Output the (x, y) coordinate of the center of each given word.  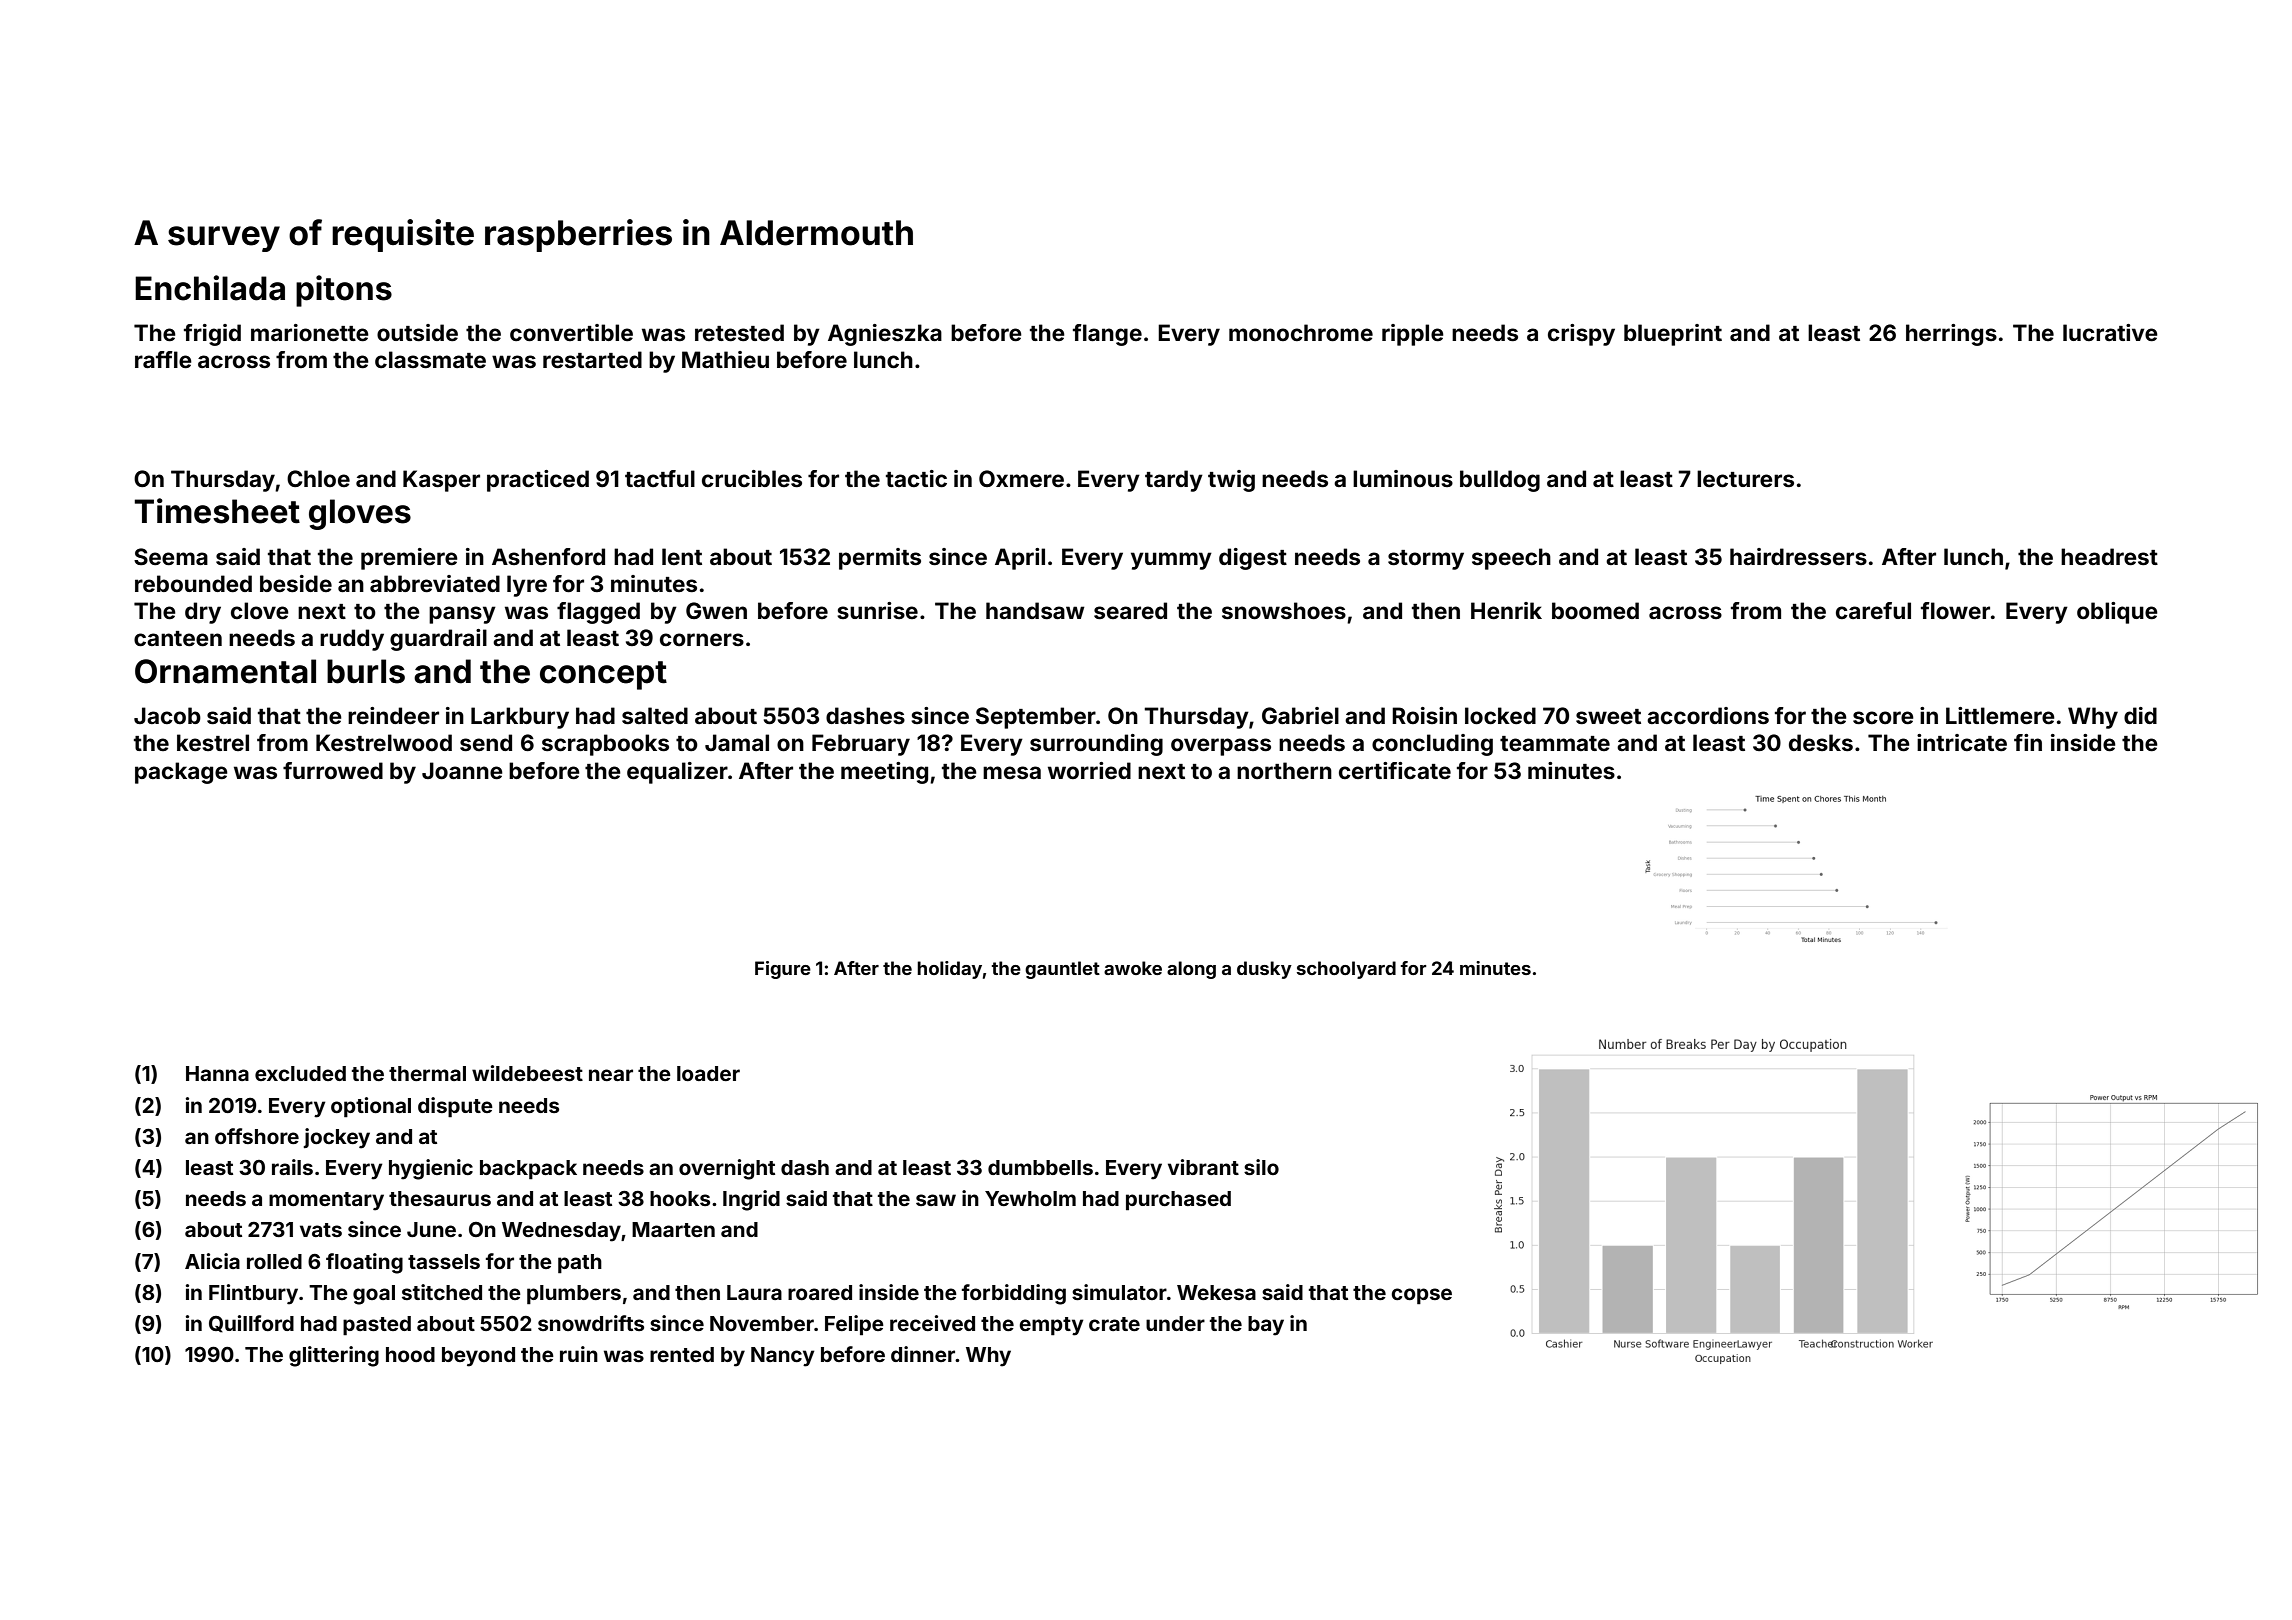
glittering (334, 1356)
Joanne (462, 770)
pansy (462, 615)
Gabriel (1300, 715)
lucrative (2110, 332)
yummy (1171, 561)
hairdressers (1798, 556)
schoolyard (1346, 970)
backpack (528, 1170)
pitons (344, 291)
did (2140, 715)
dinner (923, 1354)
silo (1261, 1167)
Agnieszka (885, 335)
